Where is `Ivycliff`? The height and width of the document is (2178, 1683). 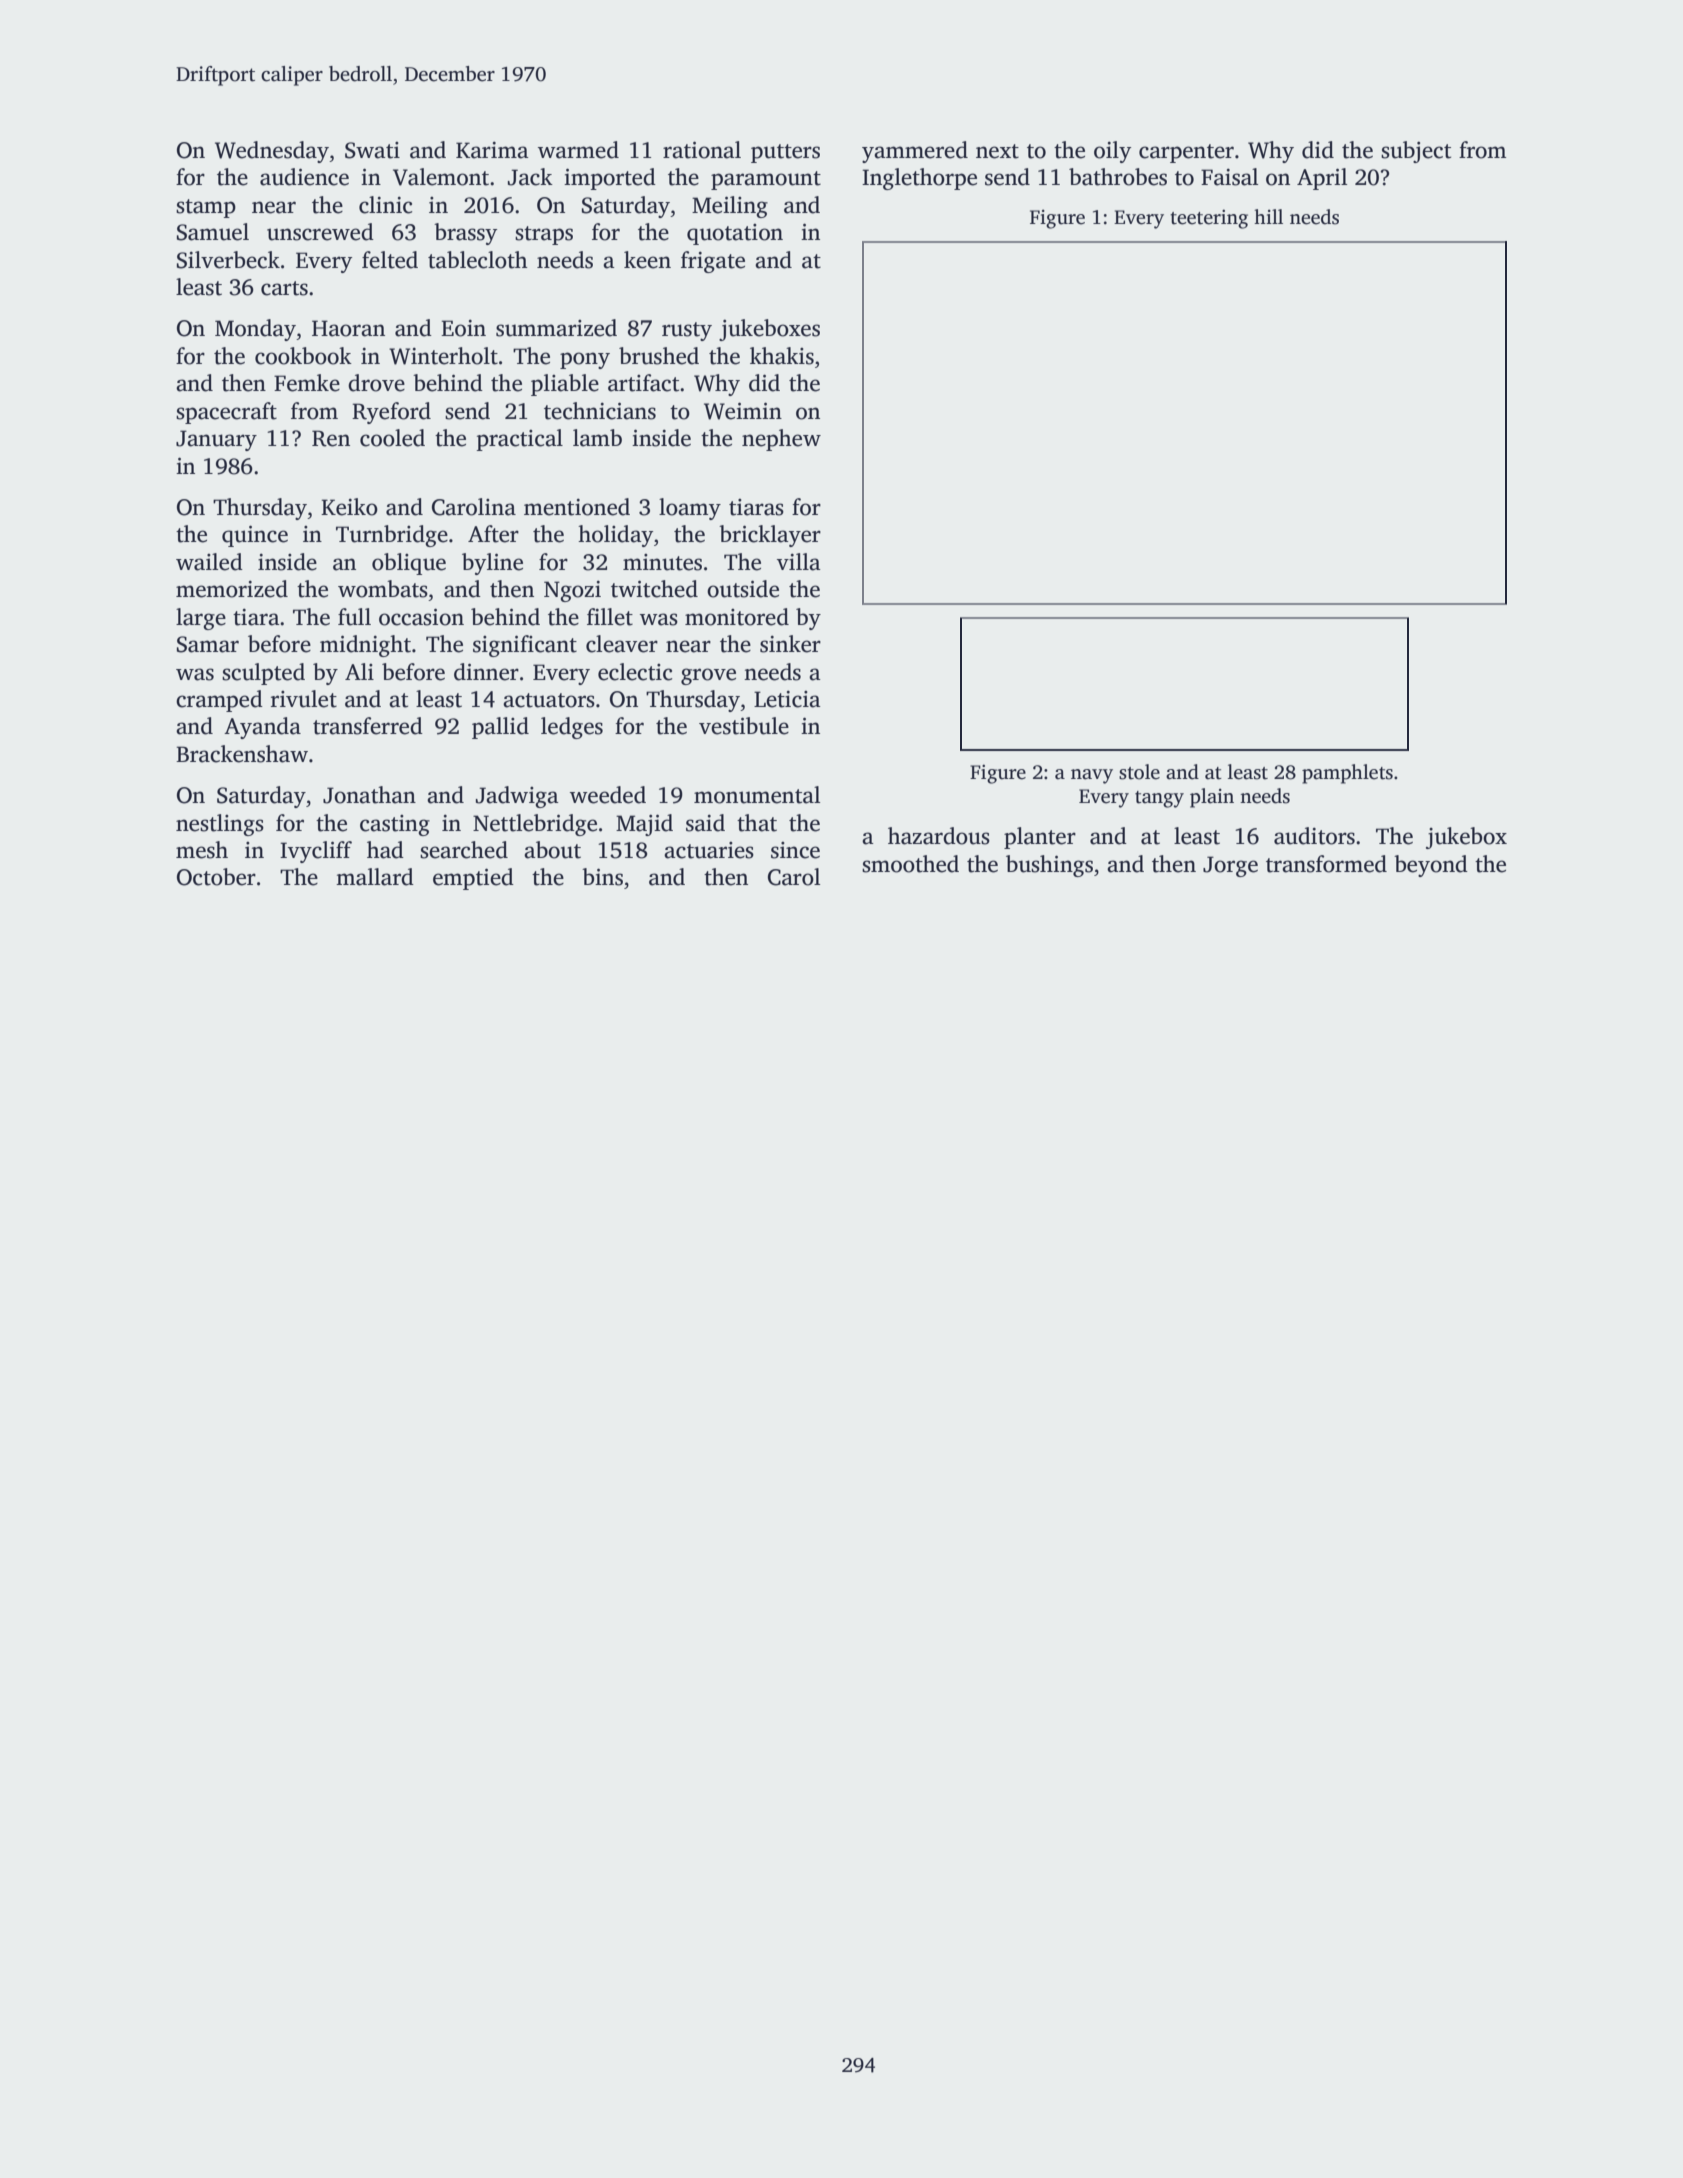 Ivycliff is located at coordinates (316, 852).
